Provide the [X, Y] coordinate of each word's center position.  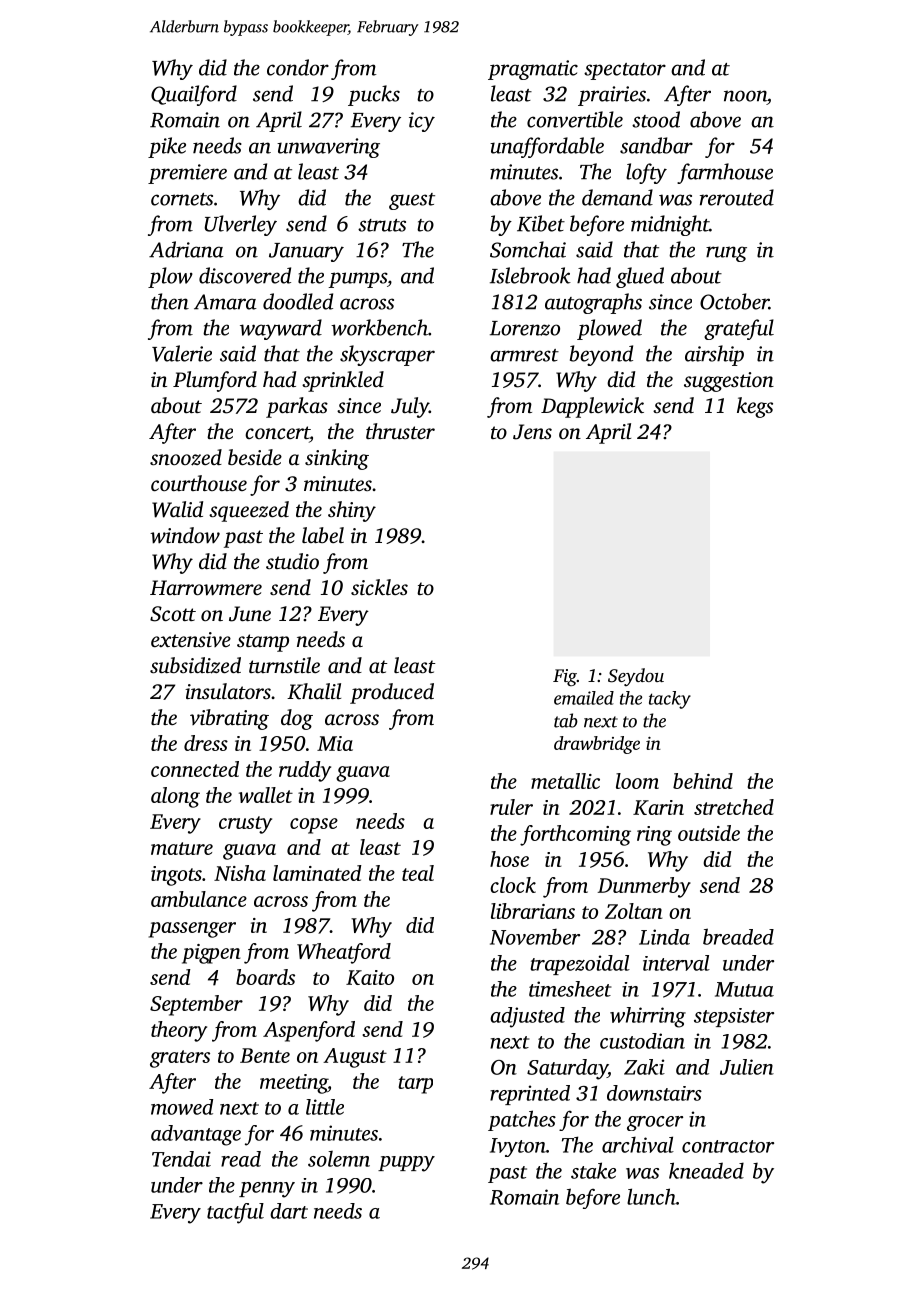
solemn [339, 1159]
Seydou [636, 677]
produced [392, 693]
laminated [317, 873]
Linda [664, 937]
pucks [374, 95]
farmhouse [725, 173]
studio [292, 561]
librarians [533, 911]
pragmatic [533, 70]
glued [640, 277]
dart [289, 1211]
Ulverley [240, 225]
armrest [524, 355]
